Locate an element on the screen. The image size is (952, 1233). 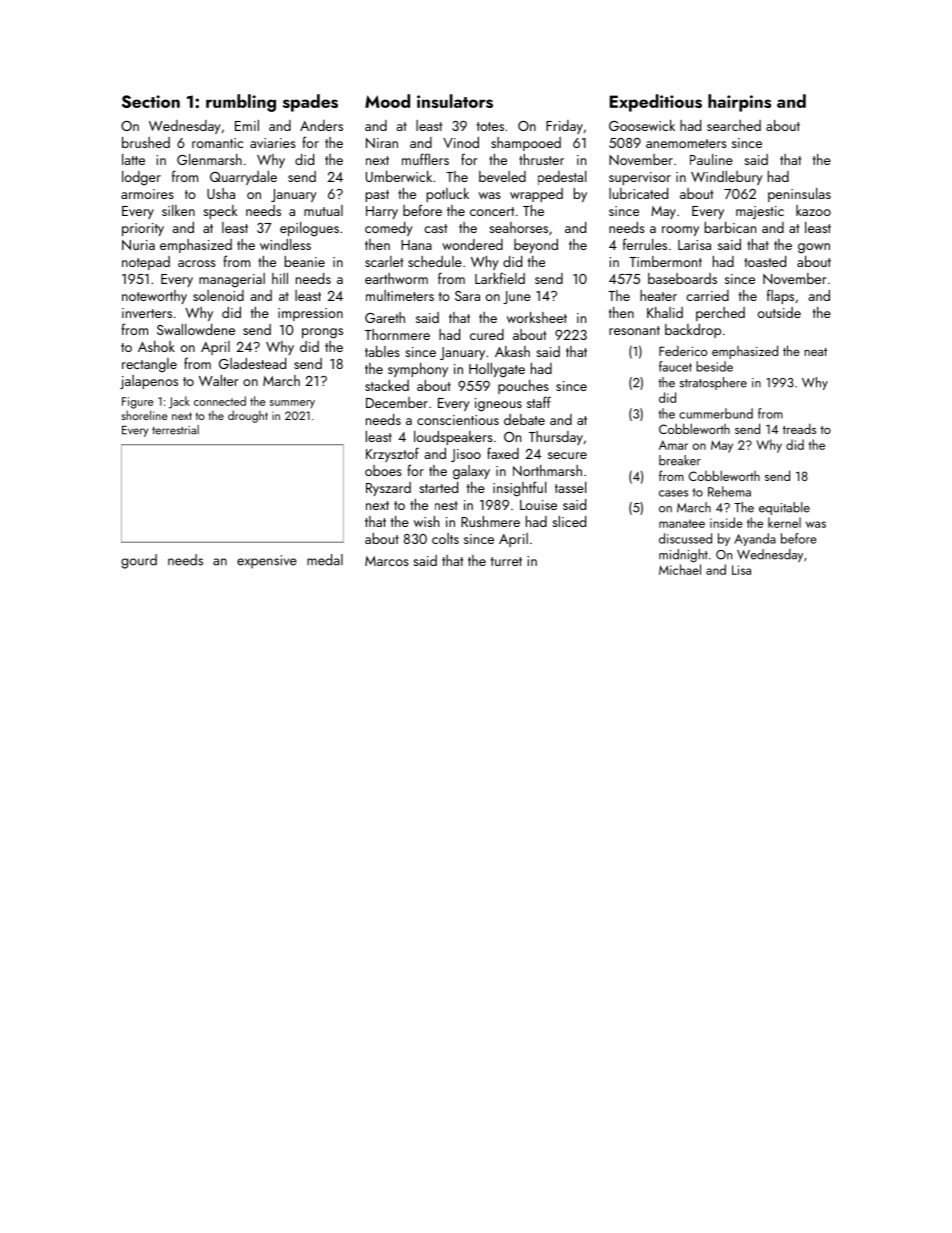
Ashok is located at coordinates (156, 346).
